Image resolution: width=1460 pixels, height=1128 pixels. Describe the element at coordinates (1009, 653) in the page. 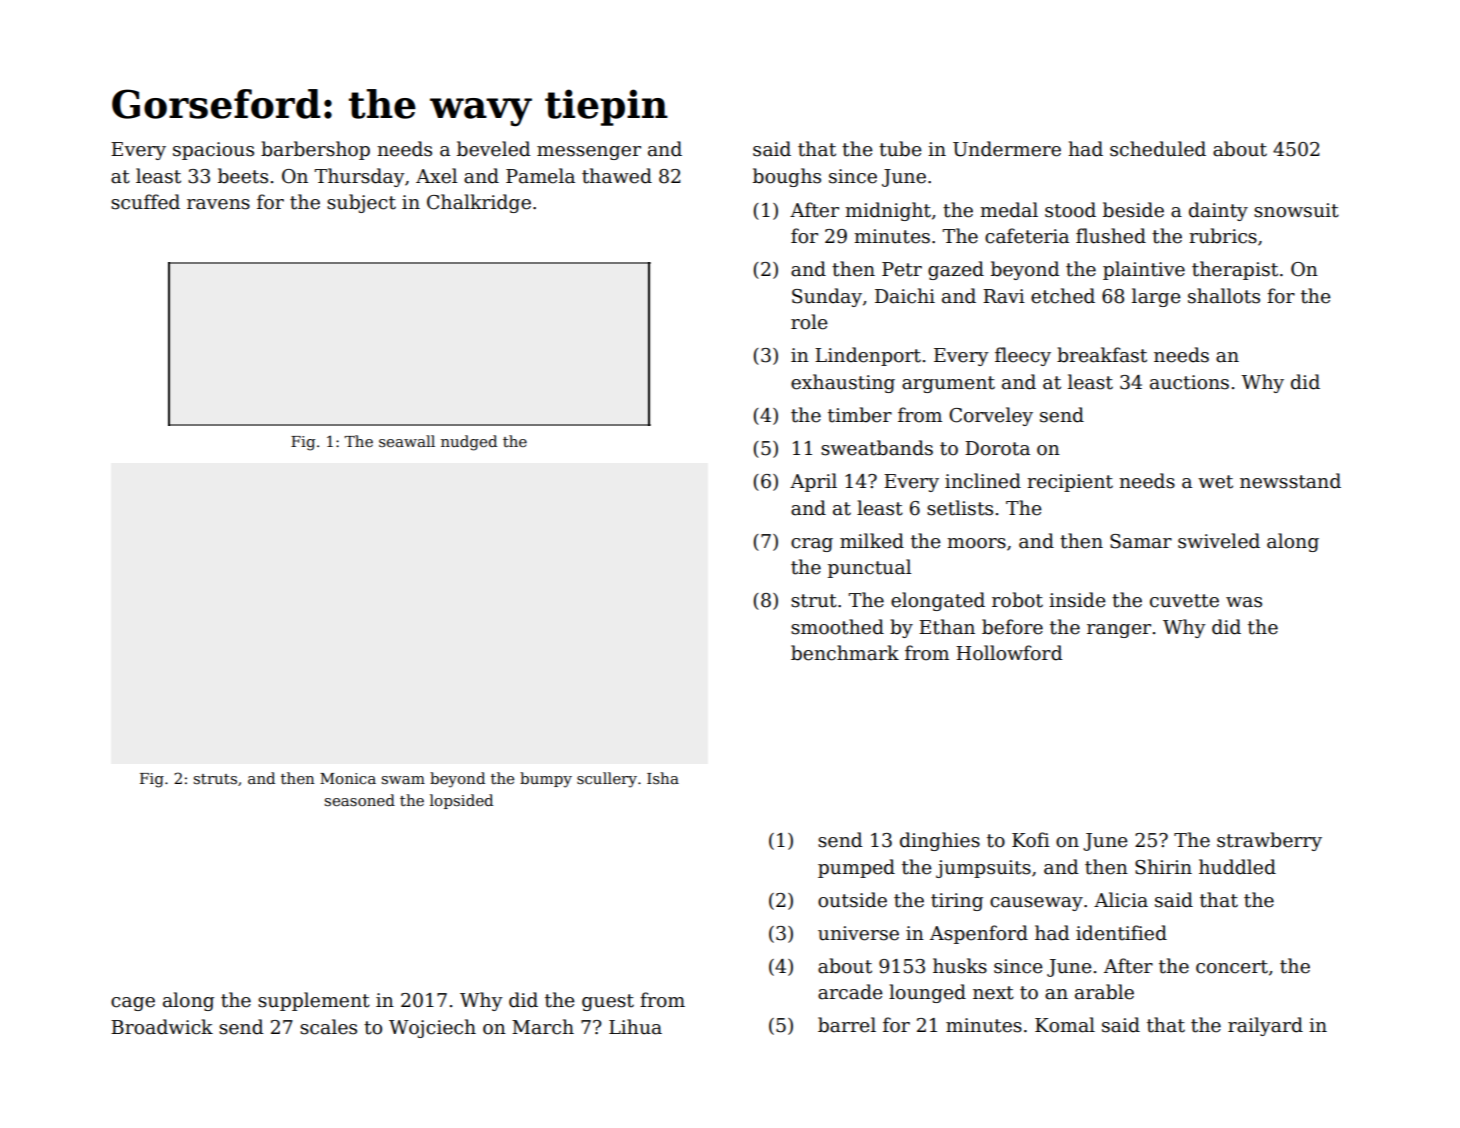

I see `Hollowford` at that location.
